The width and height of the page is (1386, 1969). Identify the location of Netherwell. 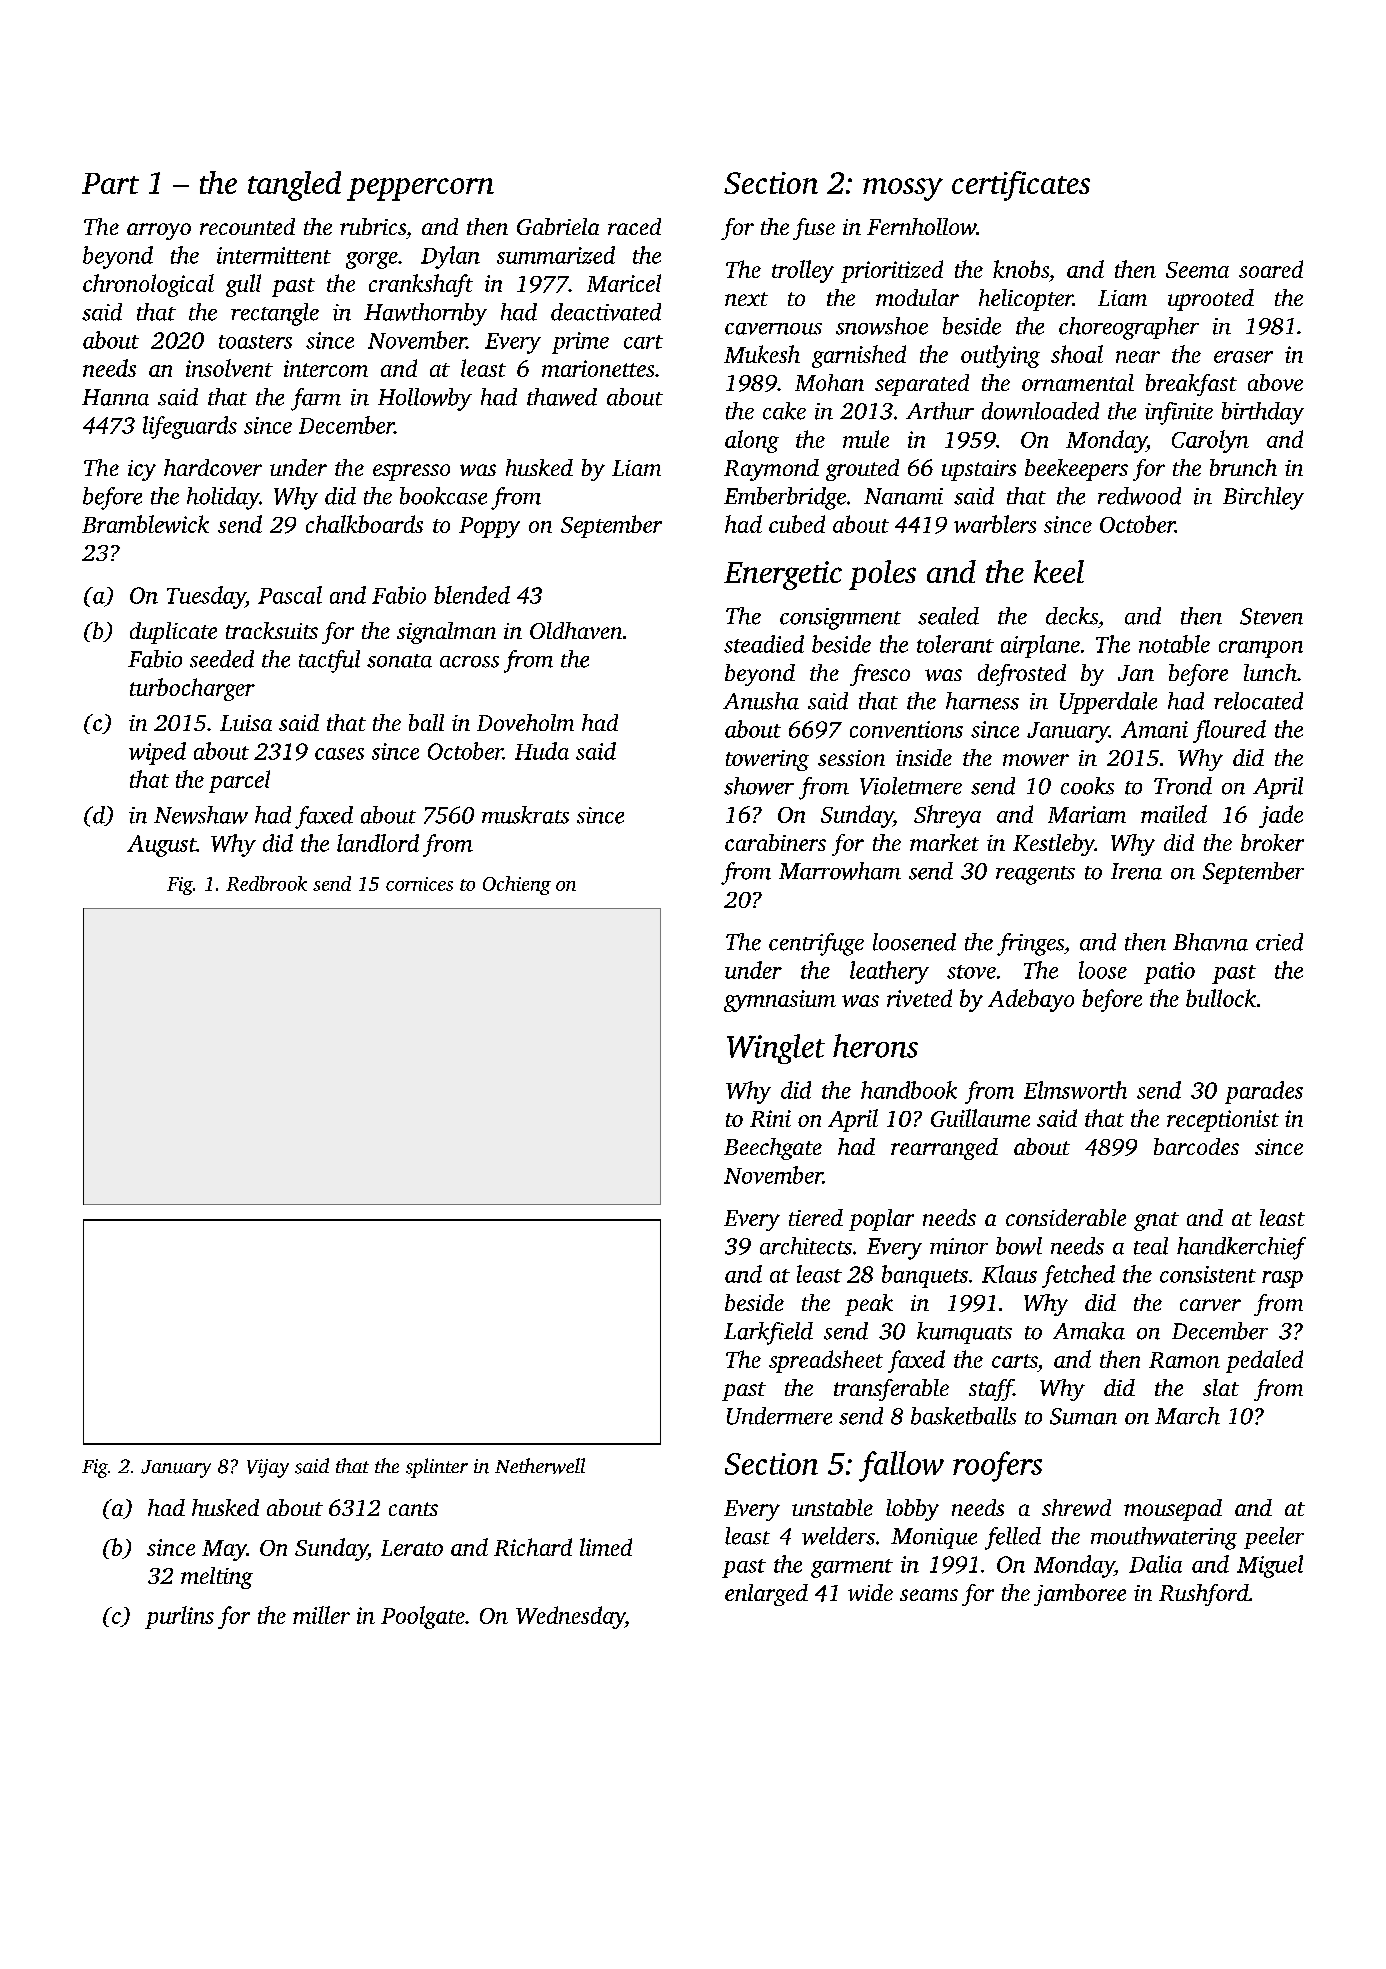
(540, 1466).
